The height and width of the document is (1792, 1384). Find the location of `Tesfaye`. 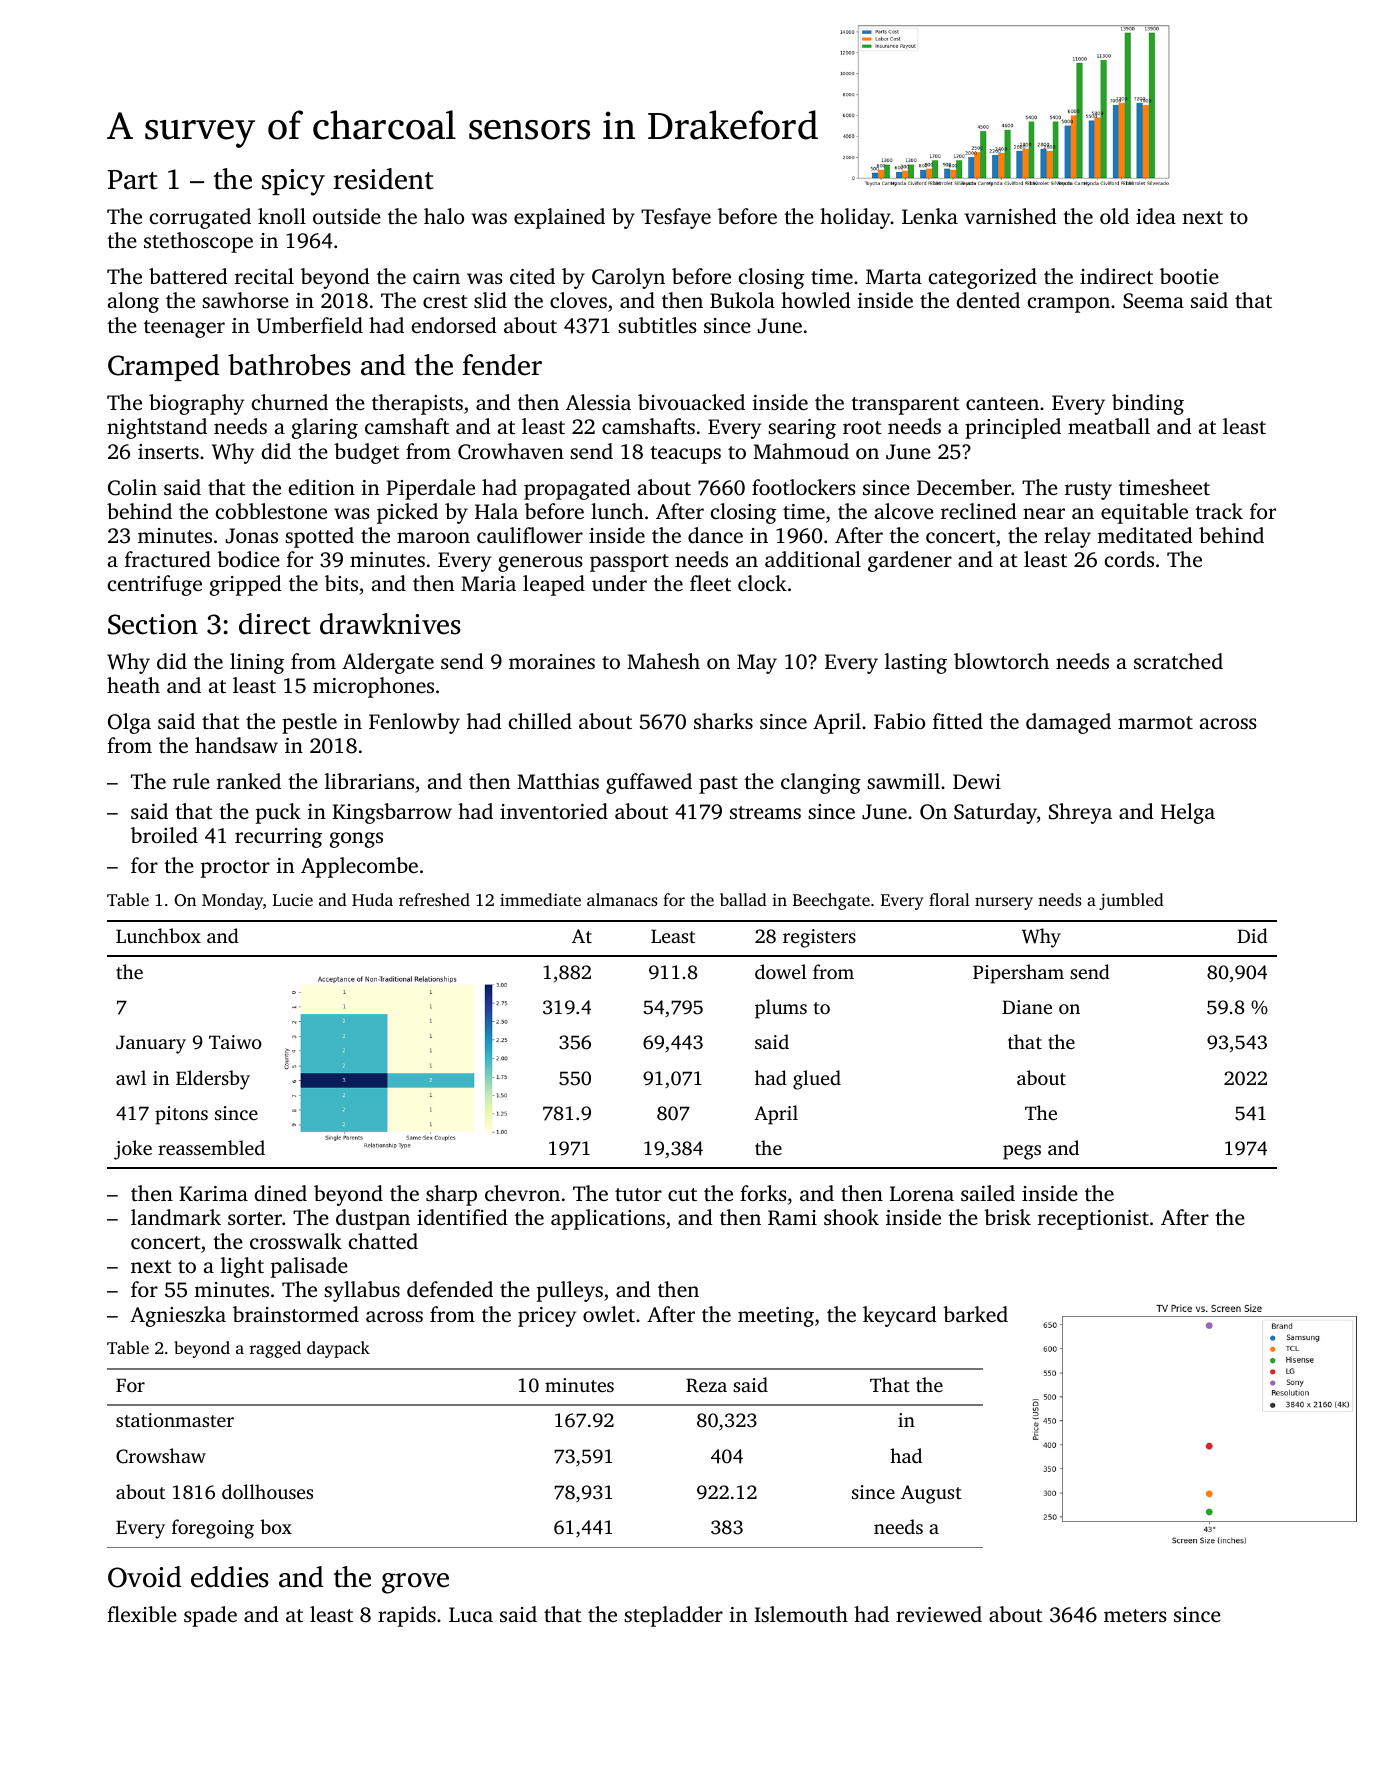

Tesfaye is located at coordinates (676, 218).
